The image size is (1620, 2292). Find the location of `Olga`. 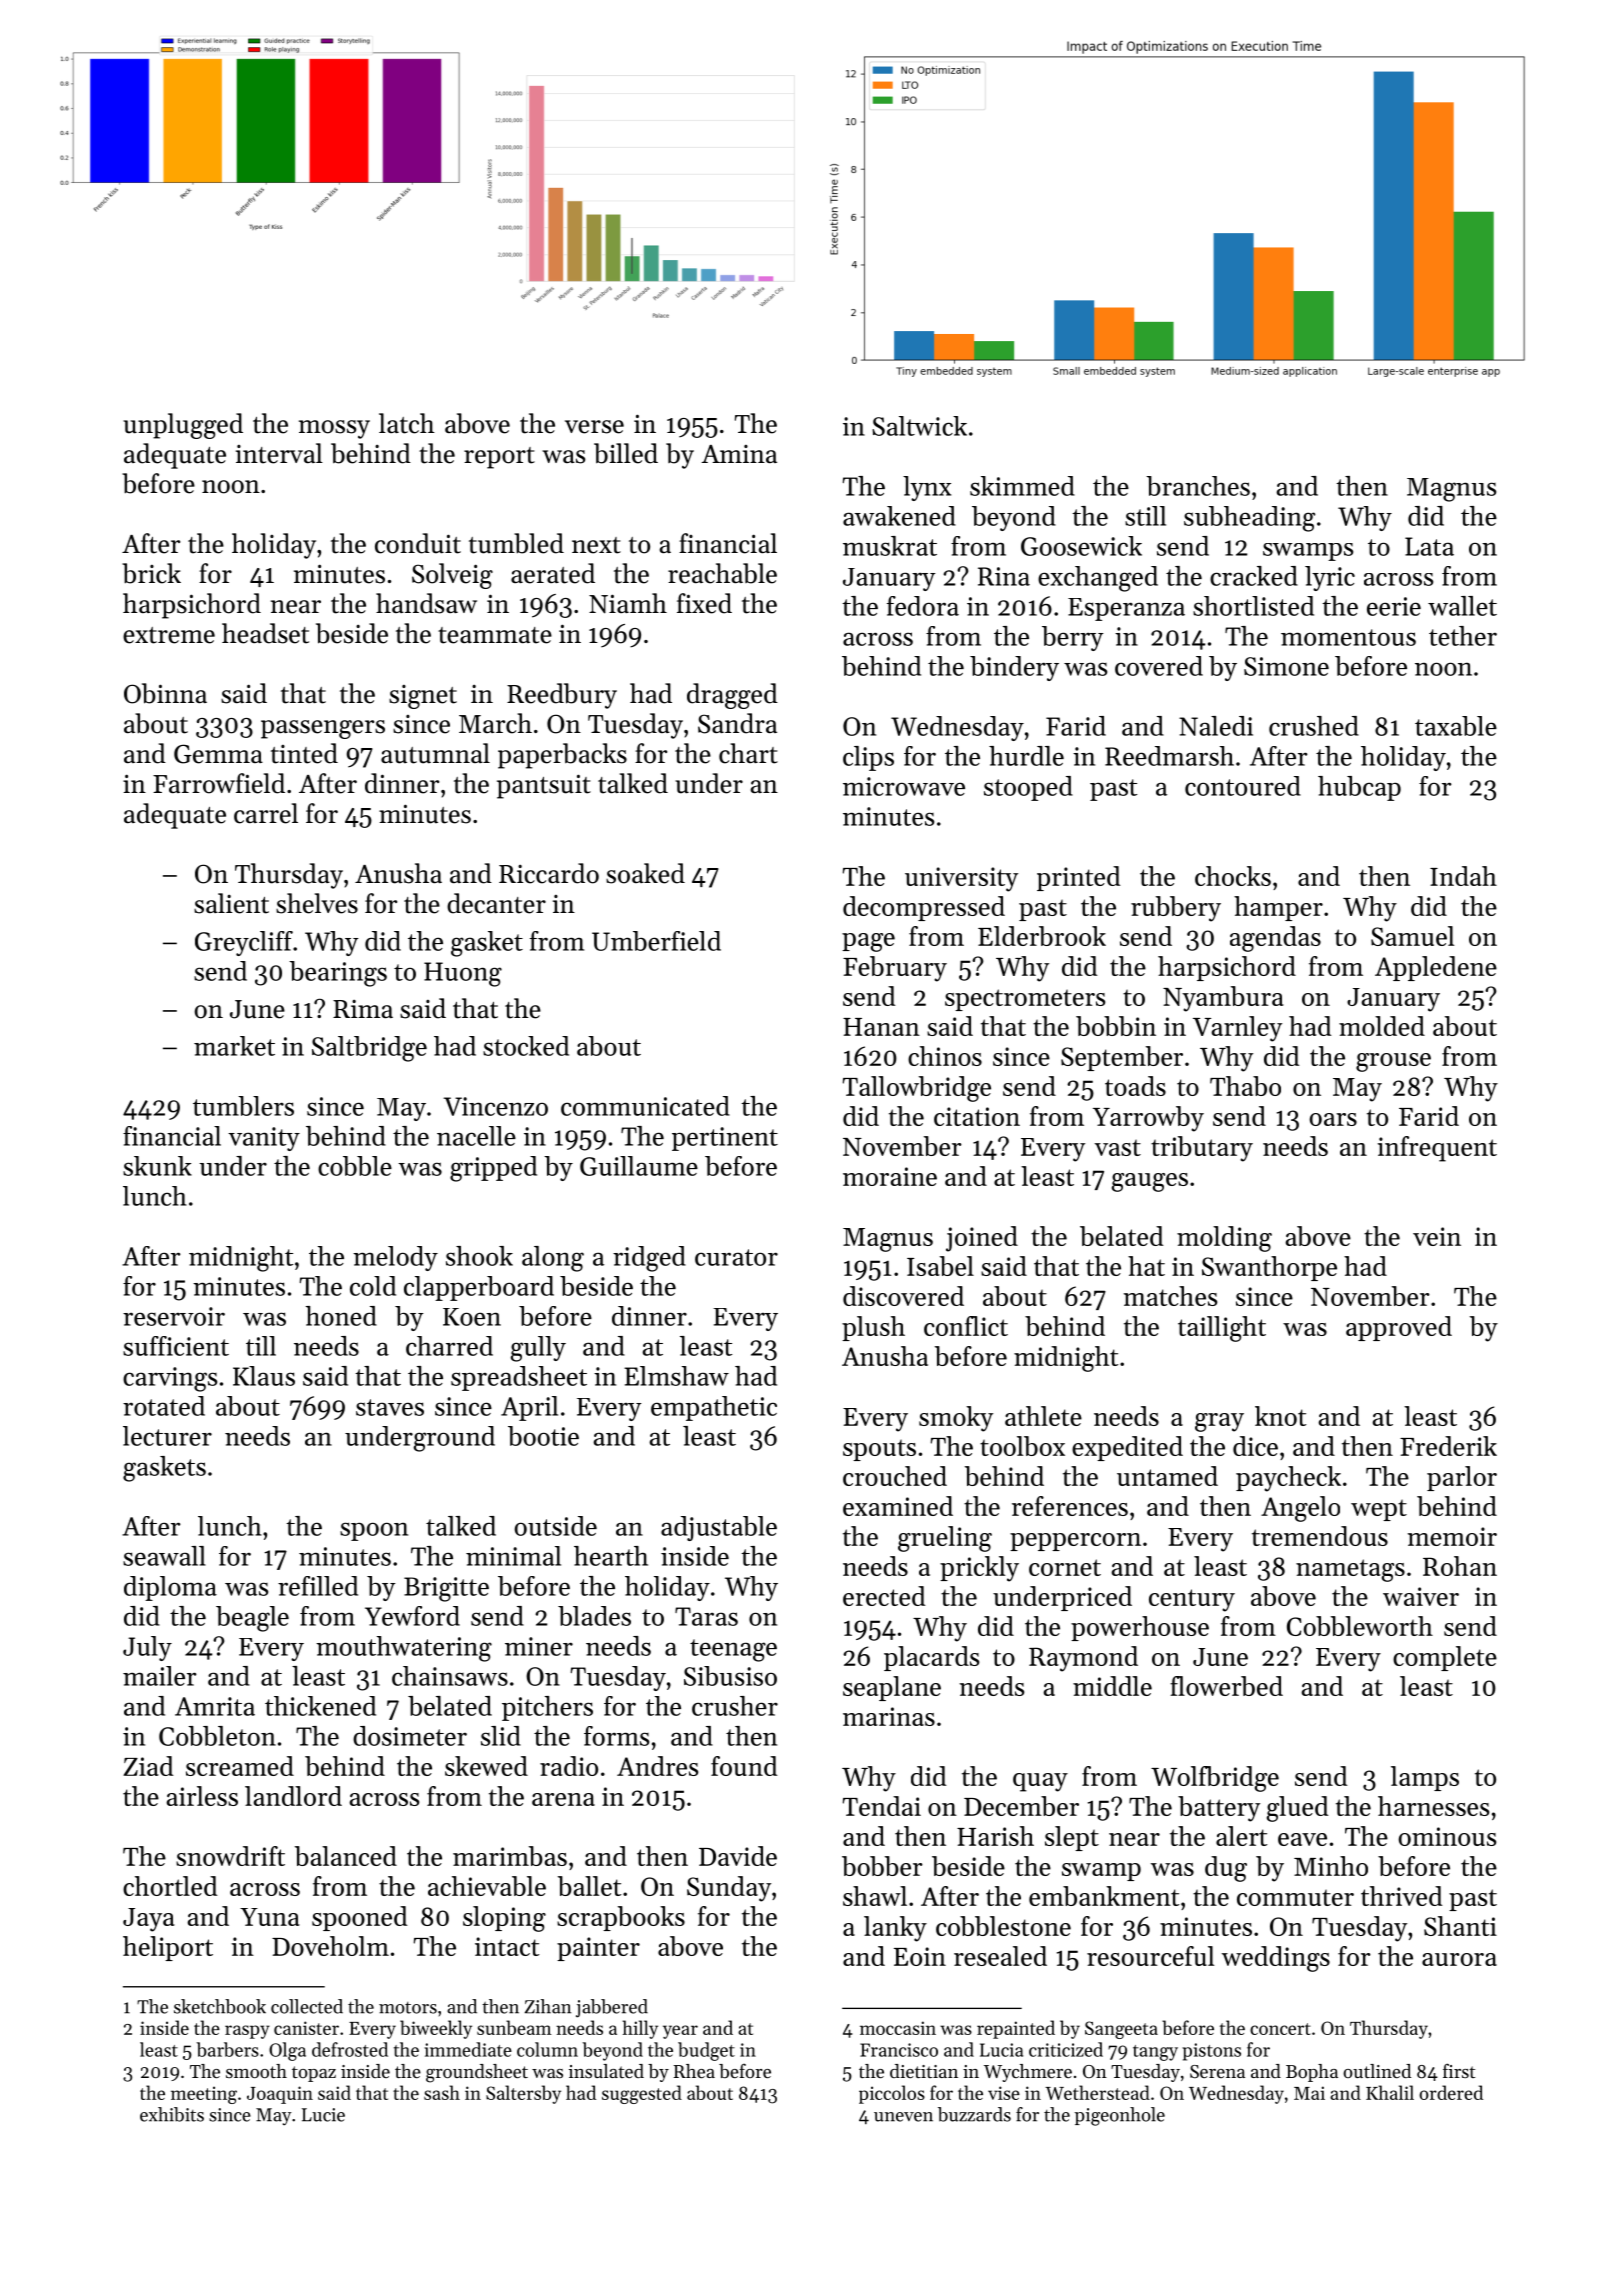

Olga is located at coordinates (287, 2051).
